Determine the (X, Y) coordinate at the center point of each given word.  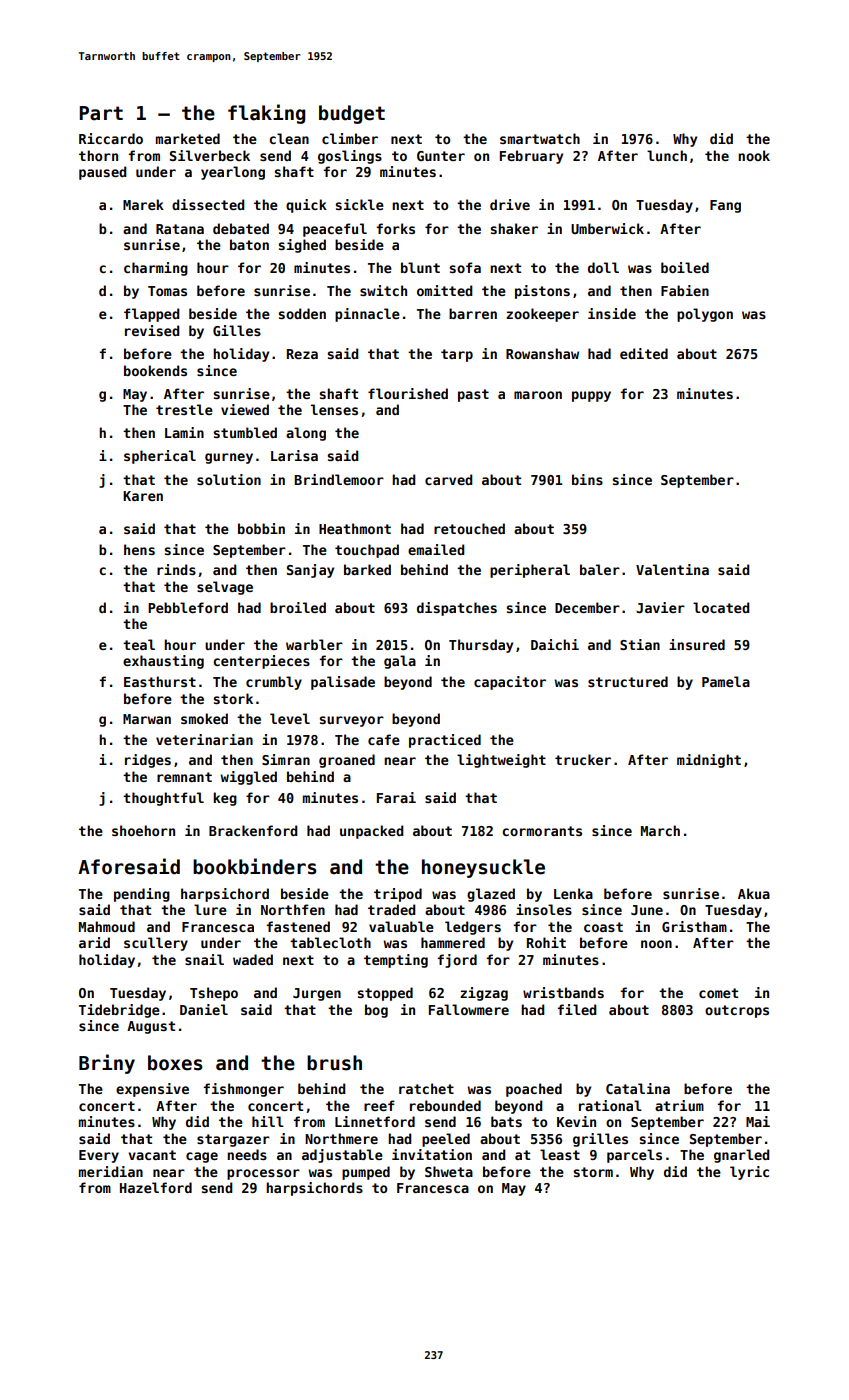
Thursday (481, 646)
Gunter (441, 156)
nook (754, 155)
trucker (583, 759)
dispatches (457, 609)
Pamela (726, 681)
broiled (298, 607)
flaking (266, 114)
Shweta (449, 1171)
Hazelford (156, 1187)
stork (233, 698)
